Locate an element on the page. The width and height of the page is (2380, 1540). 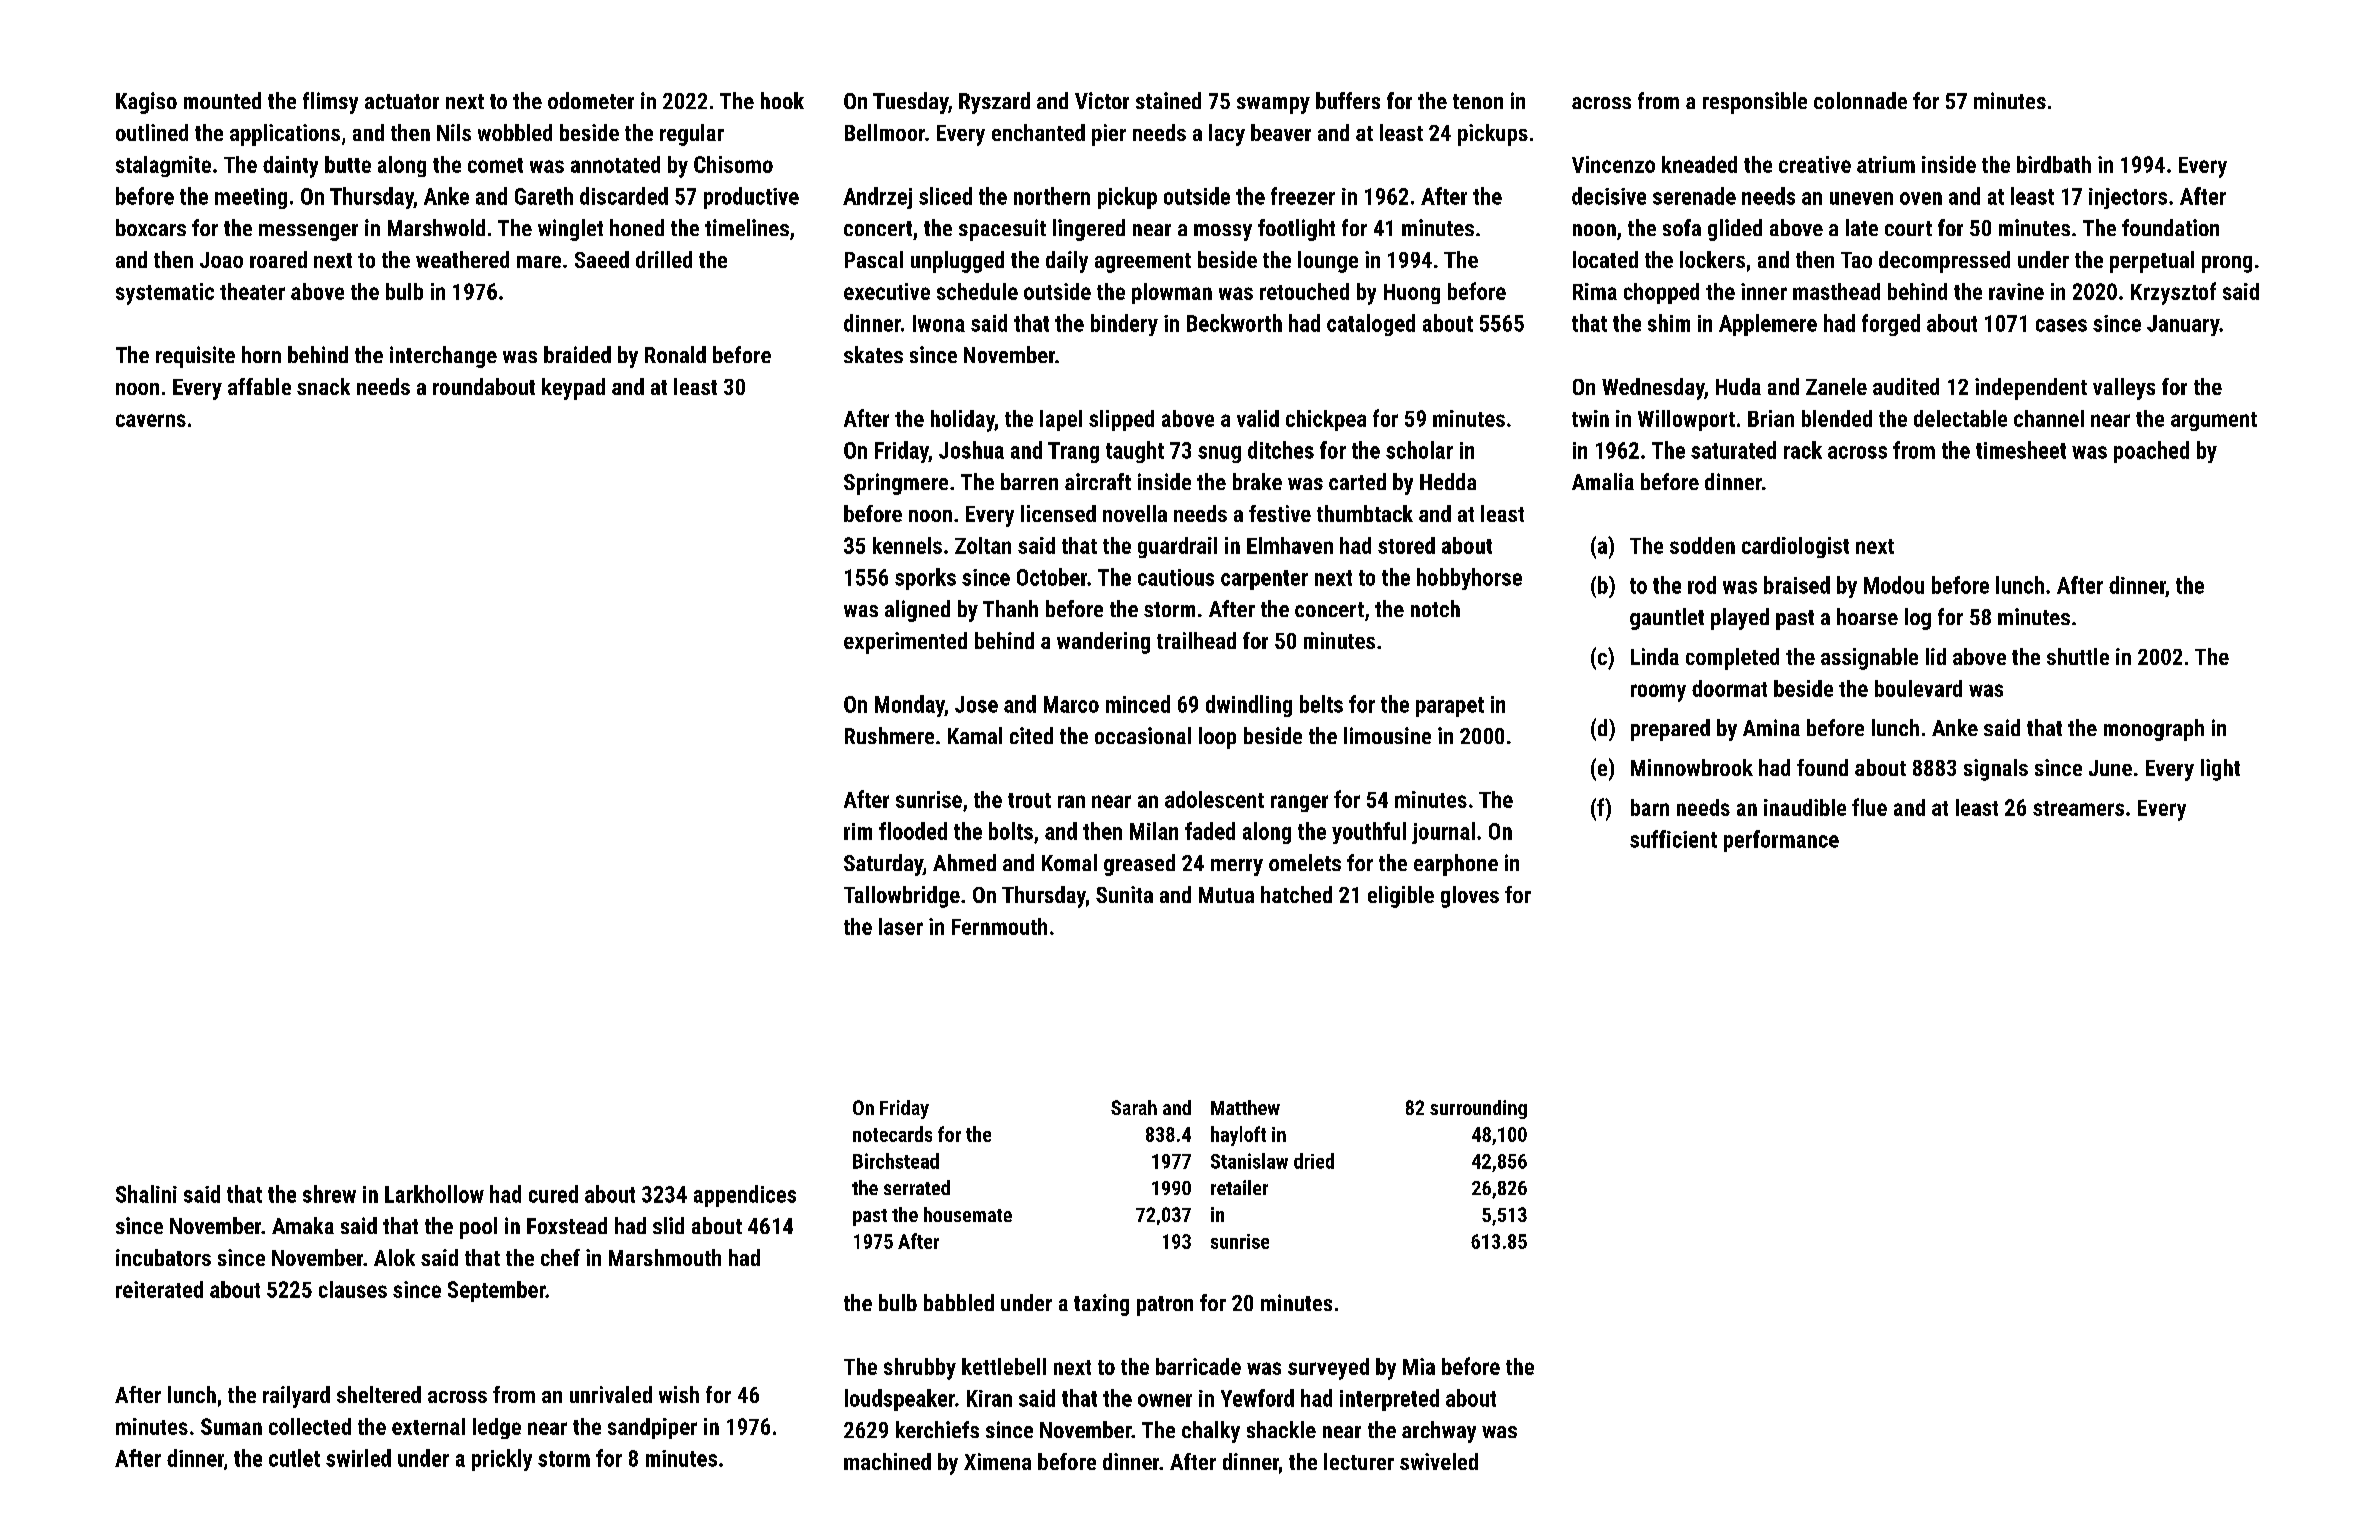
streamers is located at coordinates (2078, 808).
